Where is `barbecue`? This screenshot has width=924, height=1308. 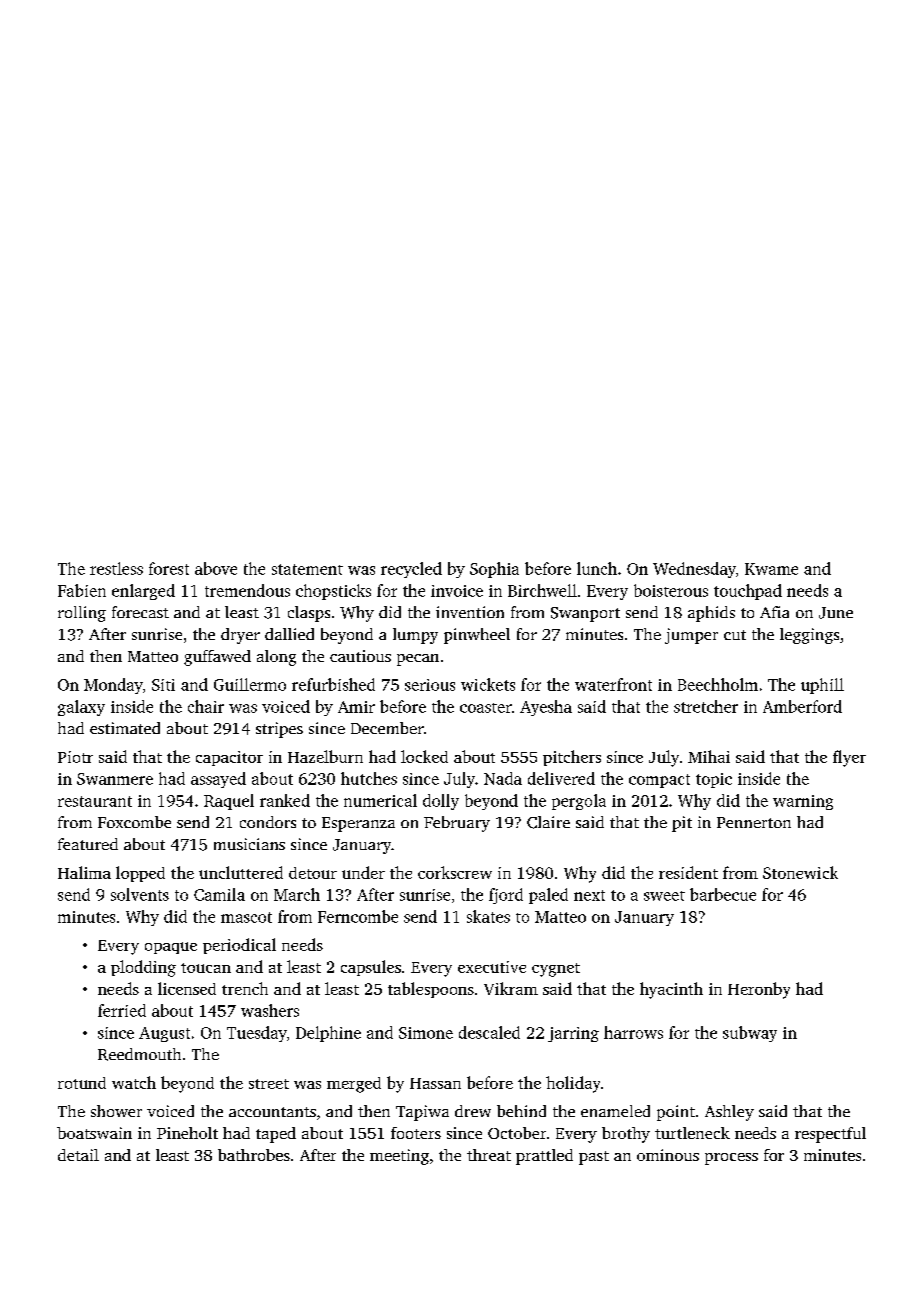
barbecue is located at coordinates (723, 894).
